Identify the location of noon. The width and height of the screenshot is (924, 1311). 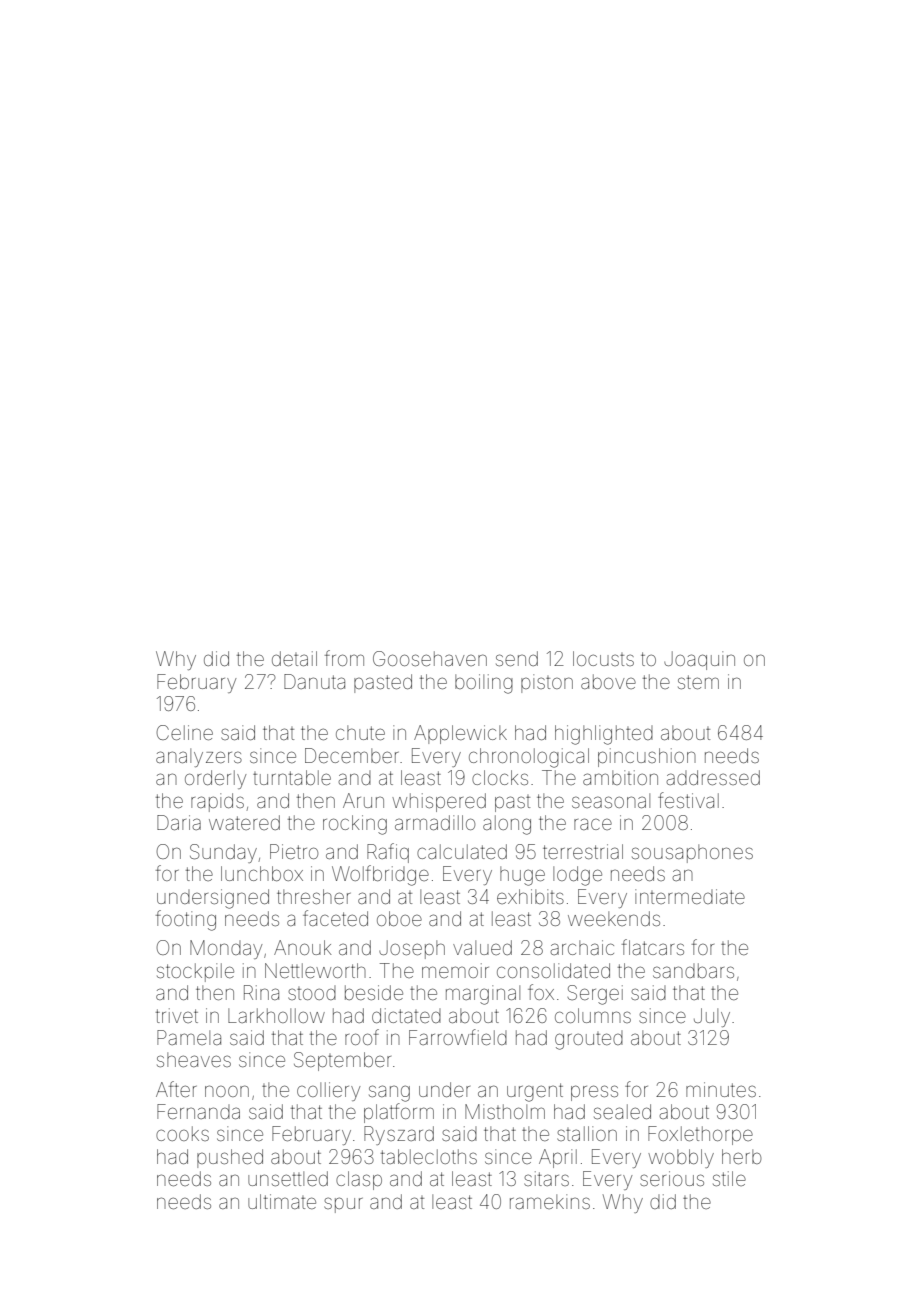
(227, 1091).
